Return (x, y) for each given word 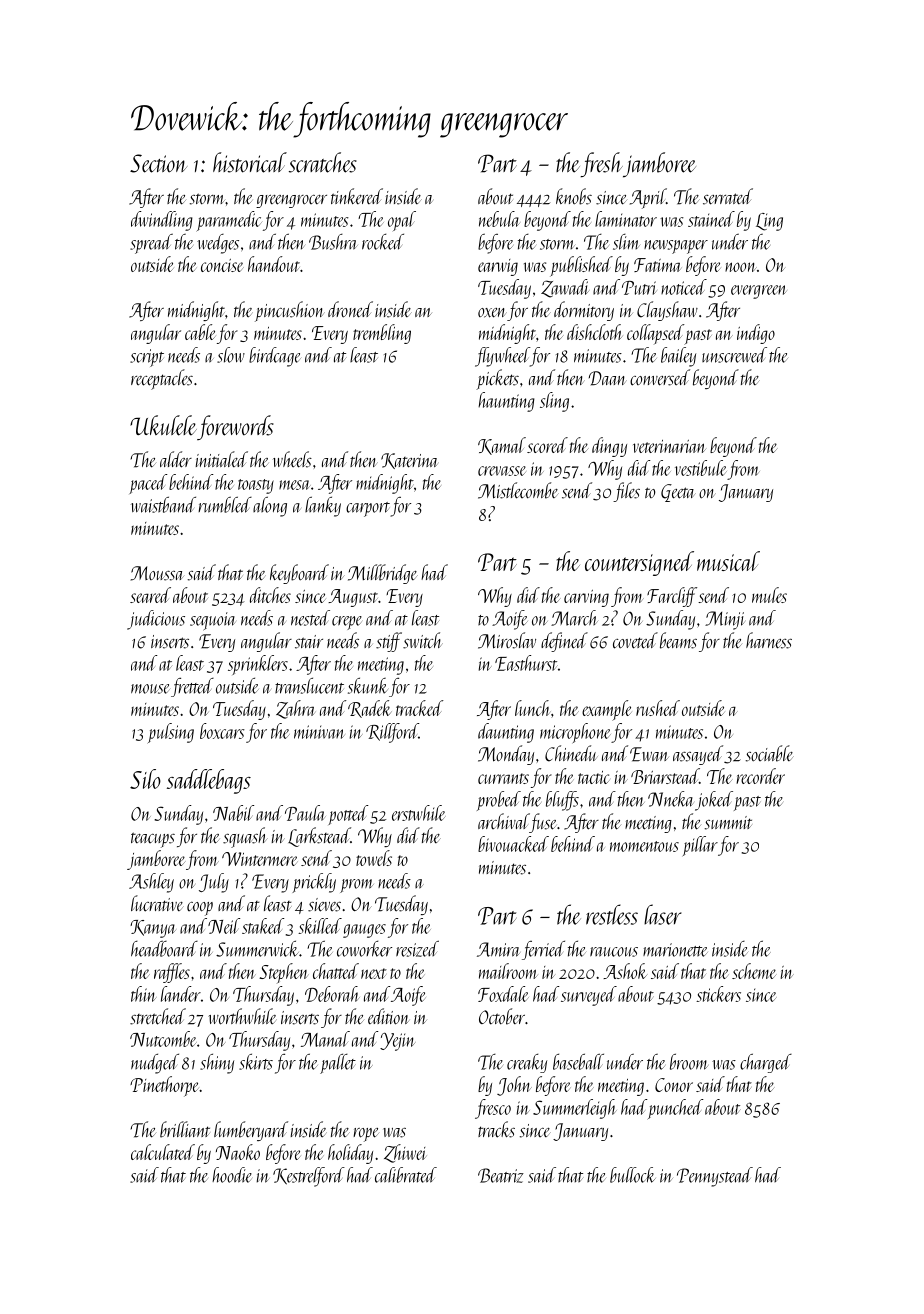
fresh (601, 164)
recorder (760, 776)
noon (741, 267)
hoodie (232, 1175)
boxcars (222, 731)
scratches (323, 162)
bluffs (562, 801)
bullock (633, 1175)
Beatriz (501, 1175)
